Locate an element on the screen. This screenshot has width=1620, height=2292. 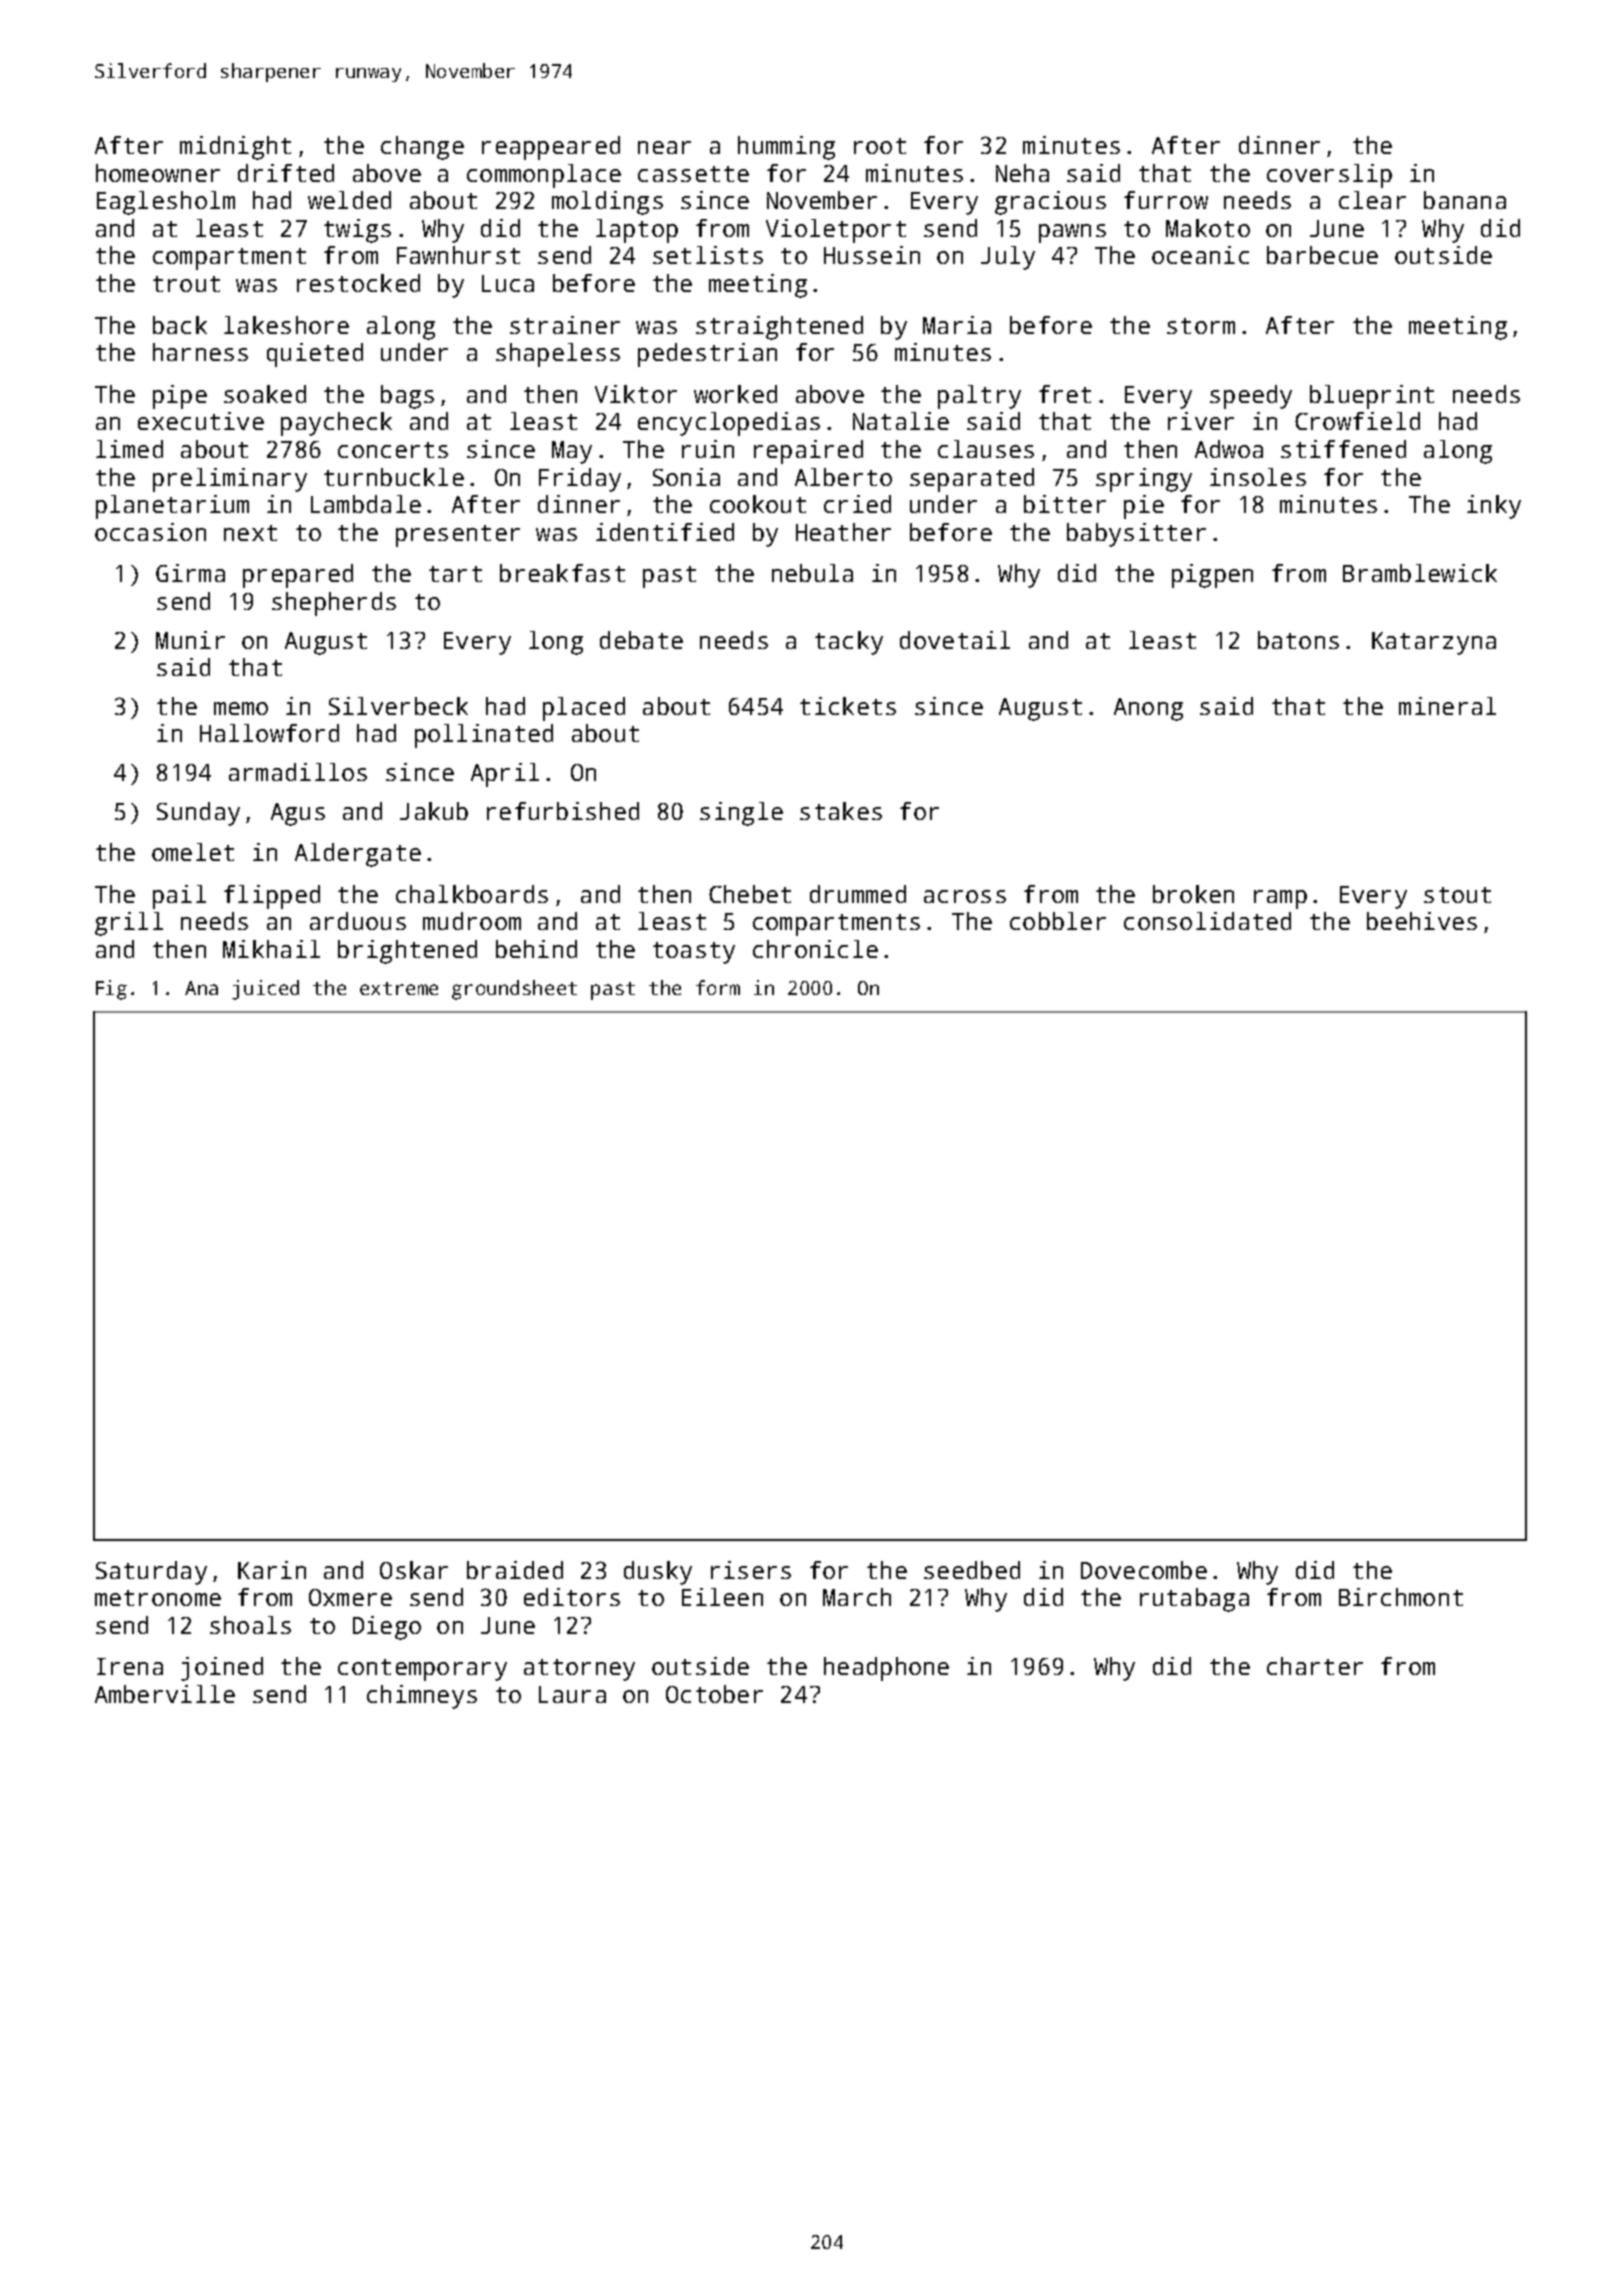
Chebet is located at coordinates (750, 894).
